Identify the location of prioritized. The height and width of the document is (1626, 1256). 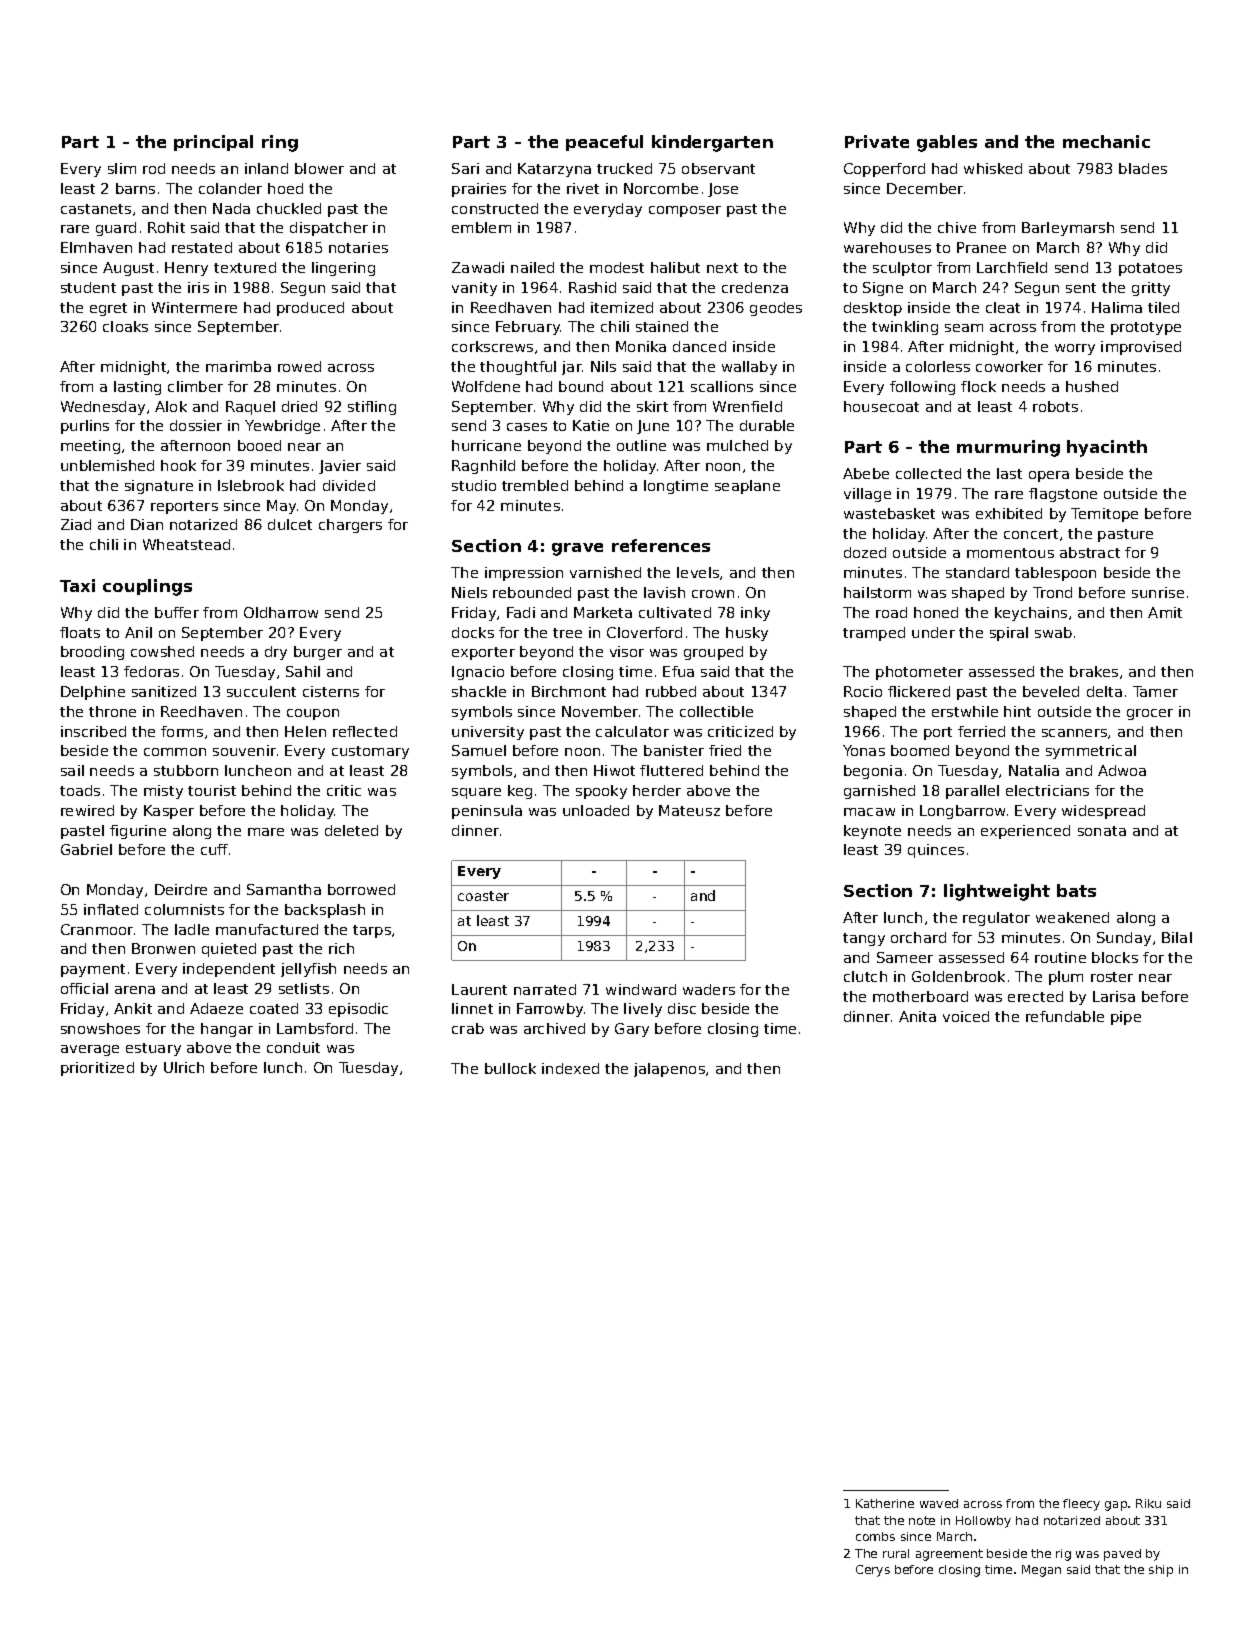
(97, 1069).
